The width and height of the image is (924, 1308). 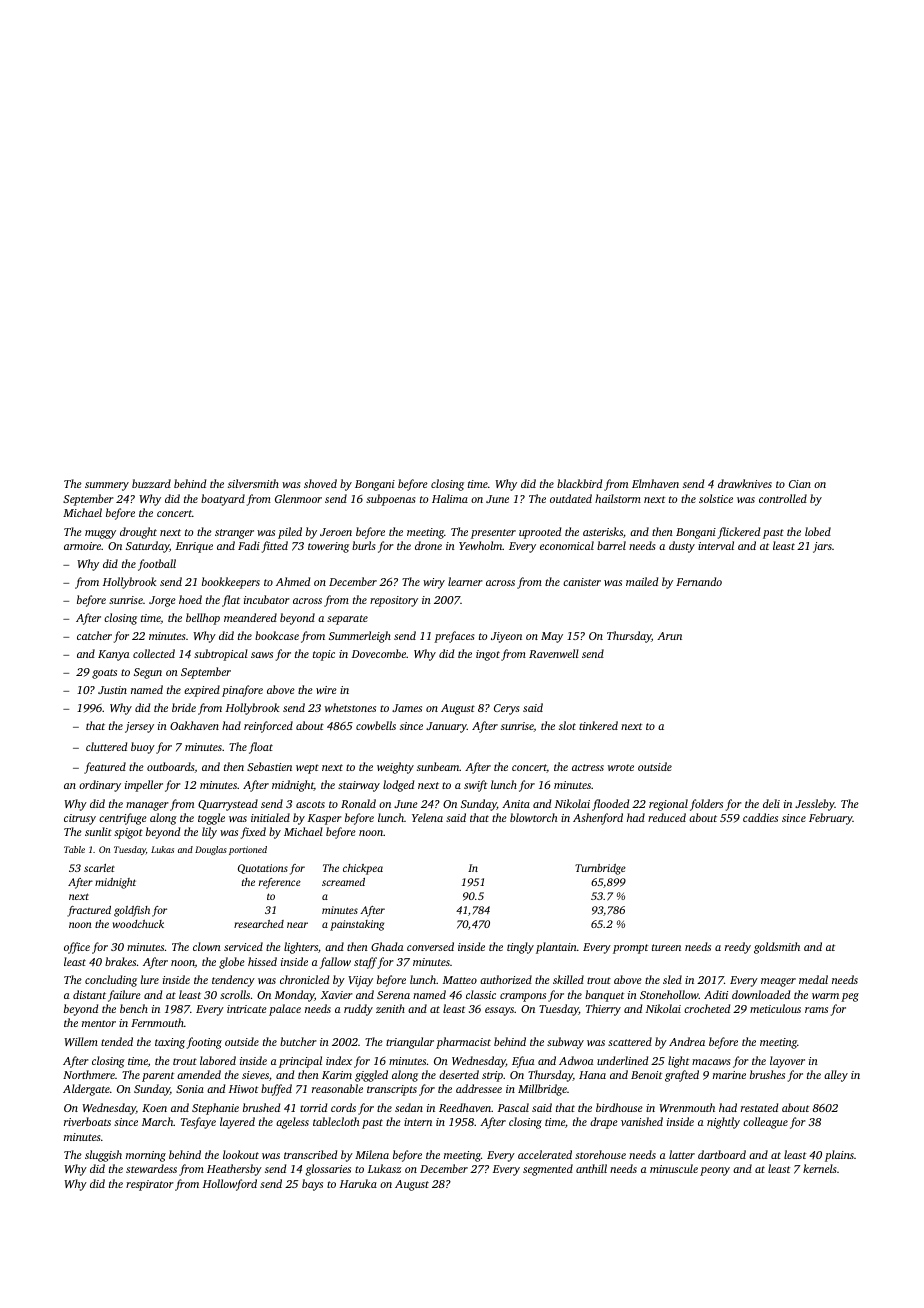 What do you see at coordinates (120, 961) in the image?
I see `brakes` at bounding box center [120, 961].
